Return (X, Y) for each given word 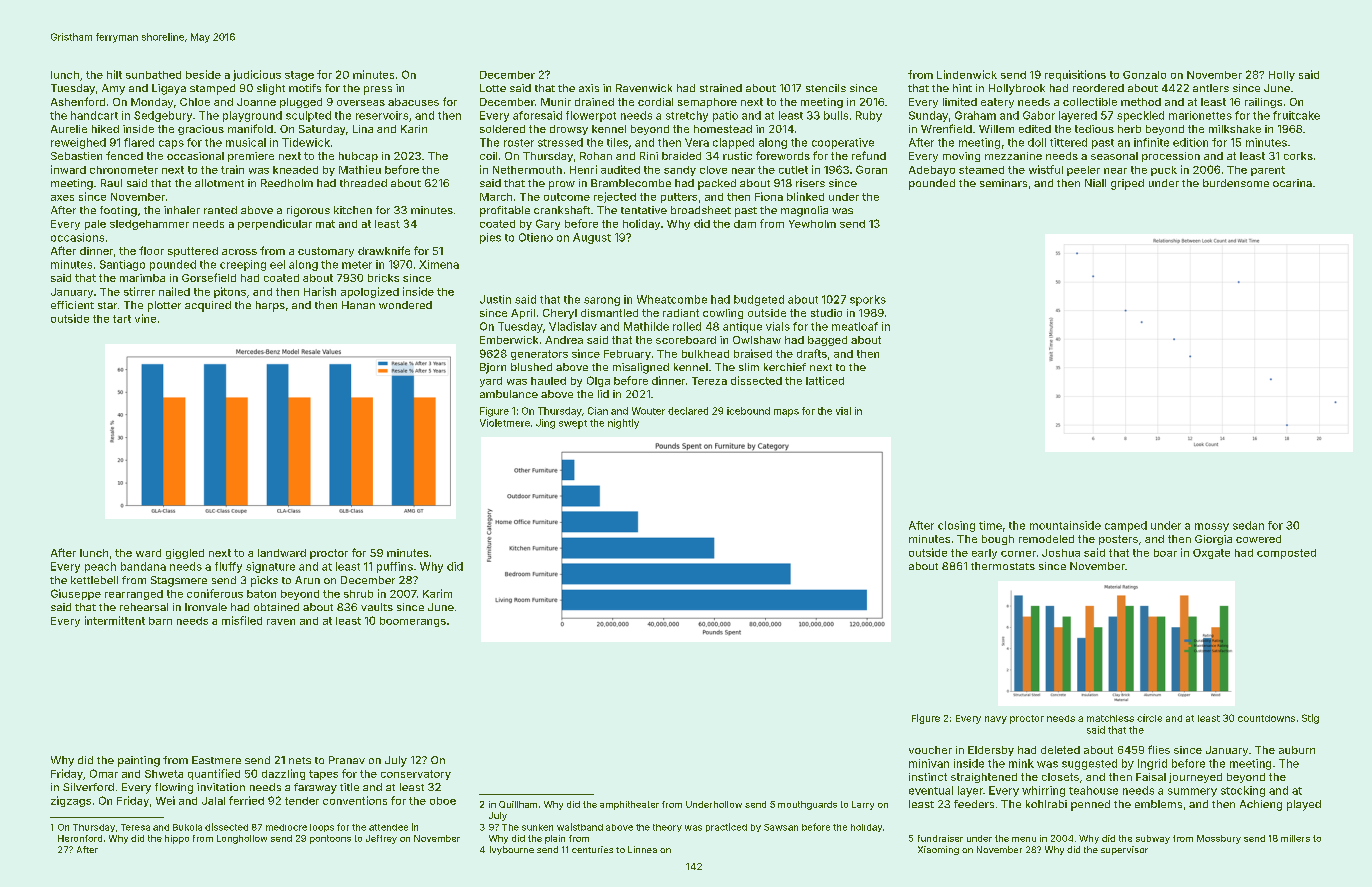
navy (996, 720)
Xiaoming (938, 850)
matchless (1110, 718)
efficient (72, 305)
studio (826, 313)
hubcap (358, 157)
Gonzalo (1144, 75)
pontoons (330, 839)
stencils (826, 88)
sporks (868, 300)
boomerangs (413, 622)
